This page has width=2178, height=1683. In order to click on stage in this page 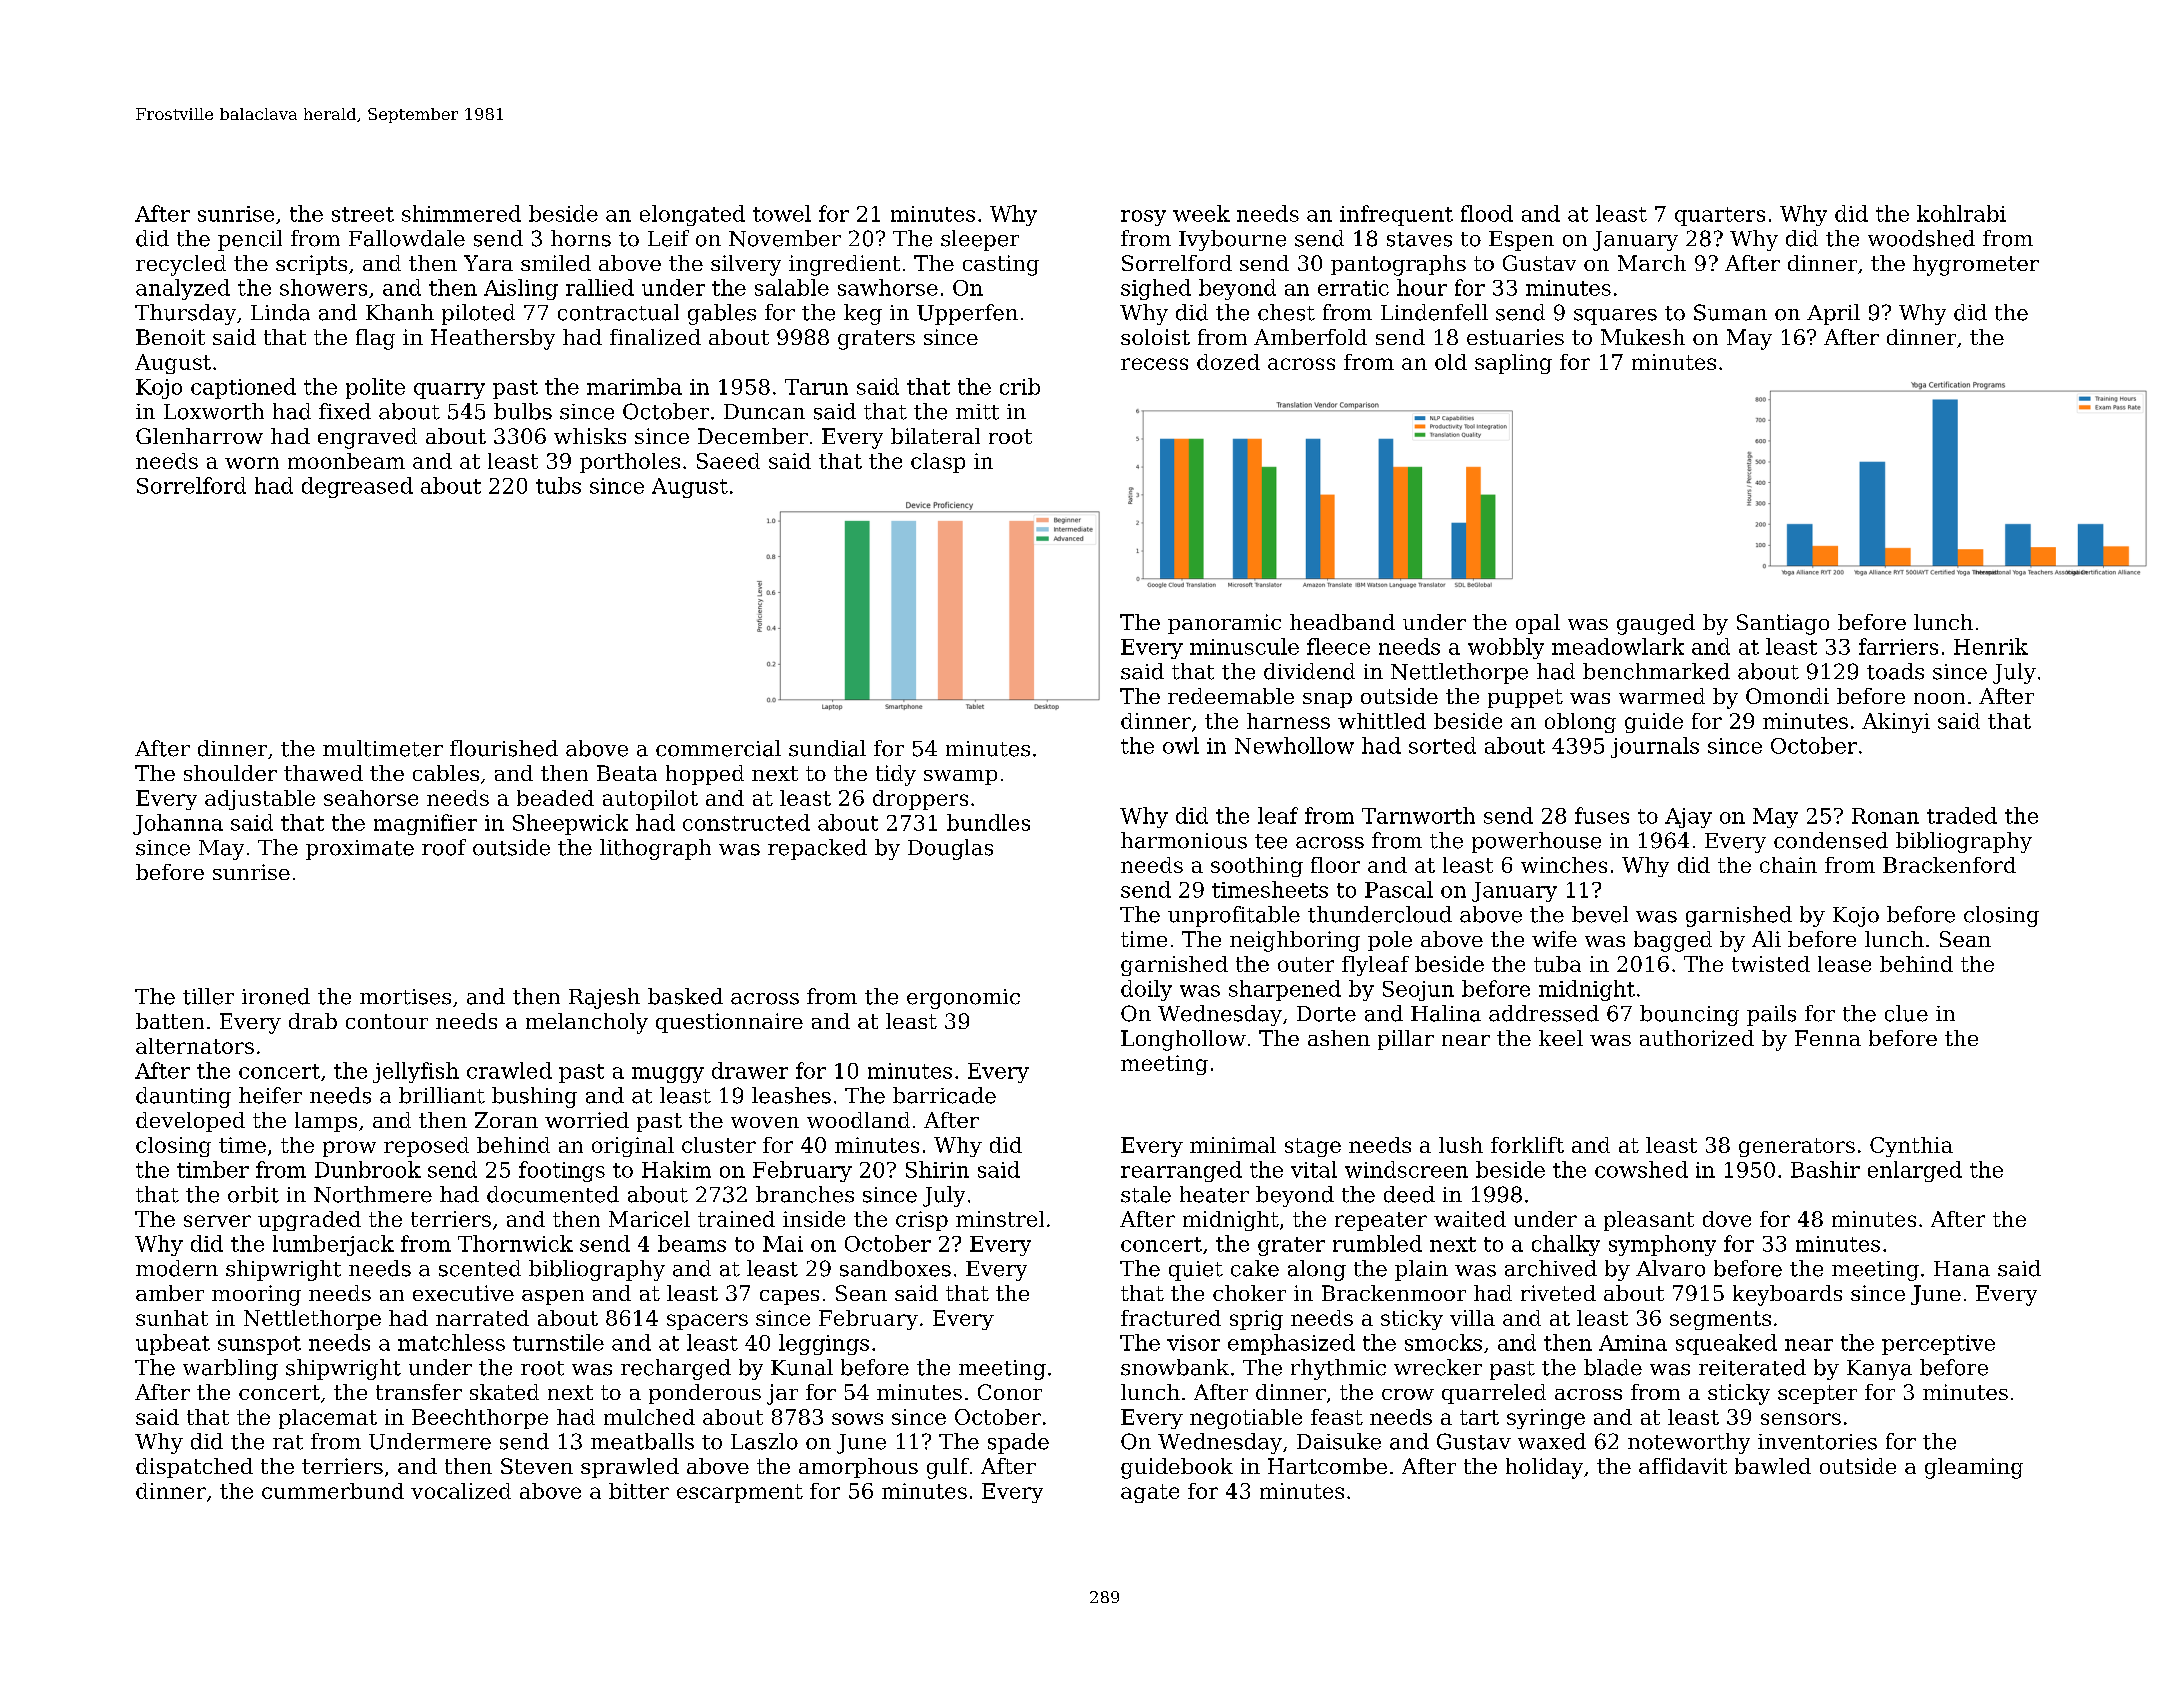, I will do `click(1313, 1147)`.
